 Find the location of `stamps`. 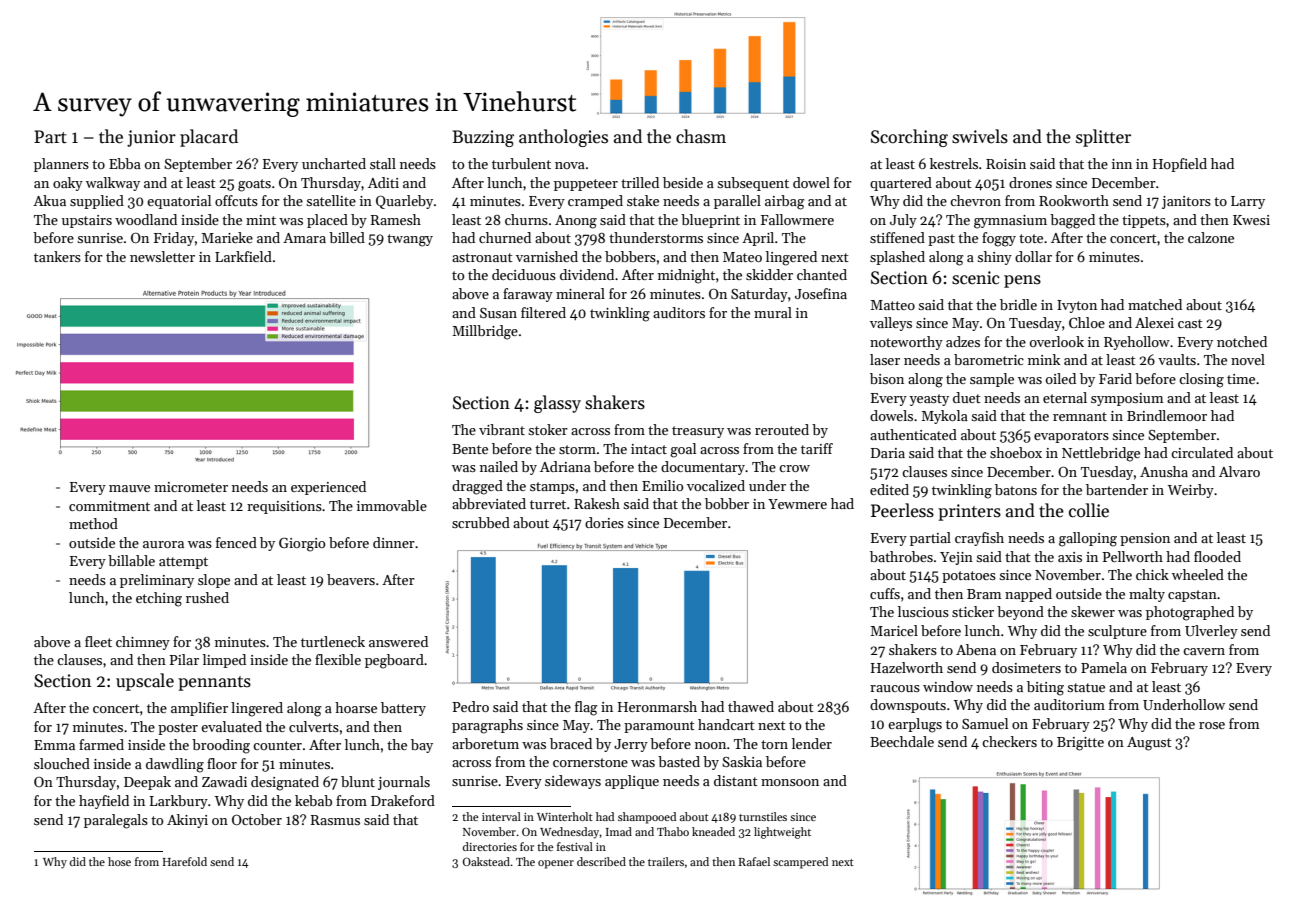

stamps is located at coordinates (552, 488).
